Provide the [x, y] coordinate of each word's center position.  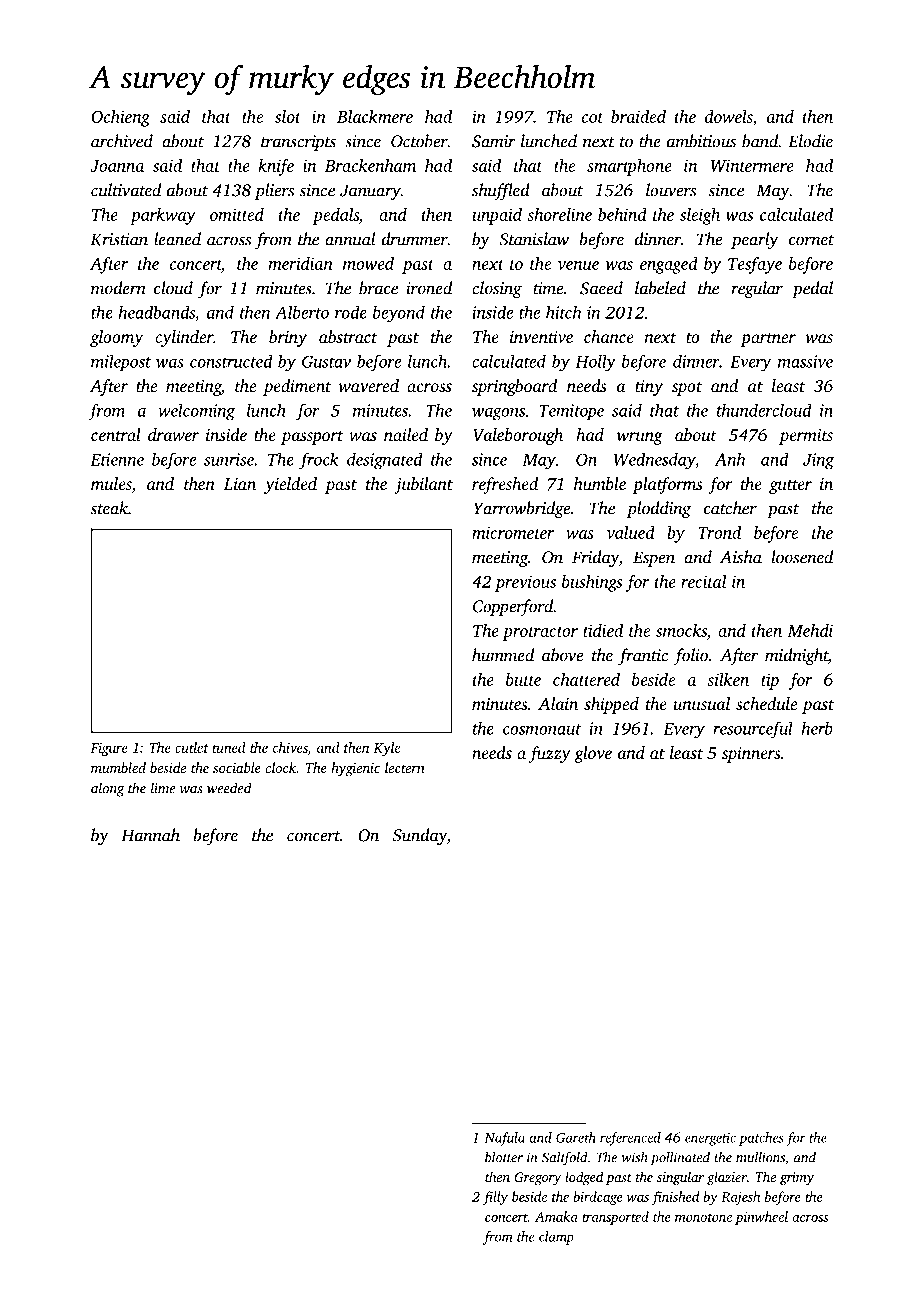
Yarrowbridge [521, 509]
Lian [240, 484]
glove [593, 754]
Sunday [420, 836]
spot [687, 389]
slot [288, 116]
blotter [504, 1157]
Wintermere [752, 165]
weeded [229, 788]
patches [761, 1139]
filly [495, 1198]
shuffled [501, 191]
